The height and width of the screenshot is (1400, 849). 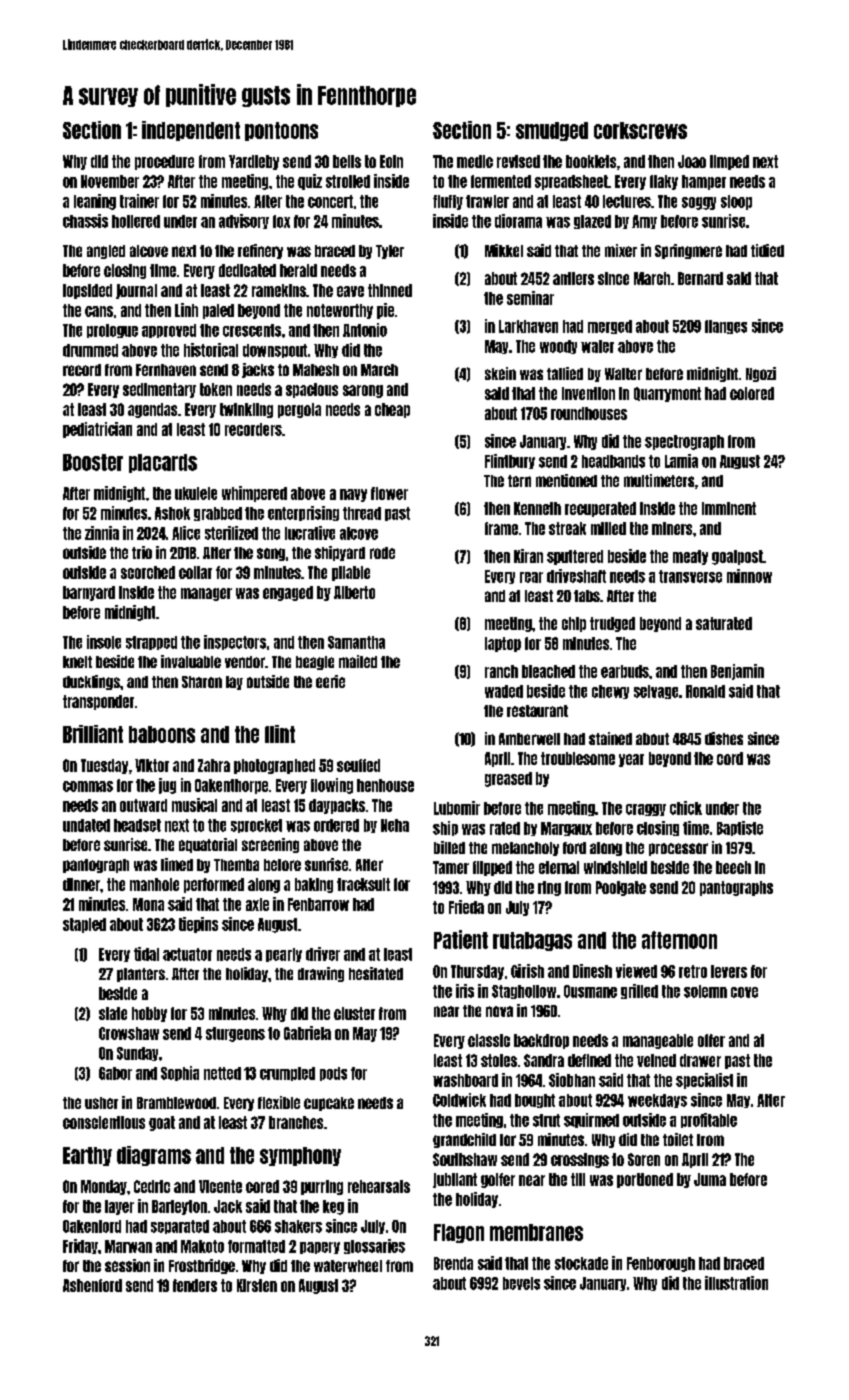 What do you see at coordinates (127, 1265) in the screenshot?
I see `session` at bounding box center [127, 1265].
